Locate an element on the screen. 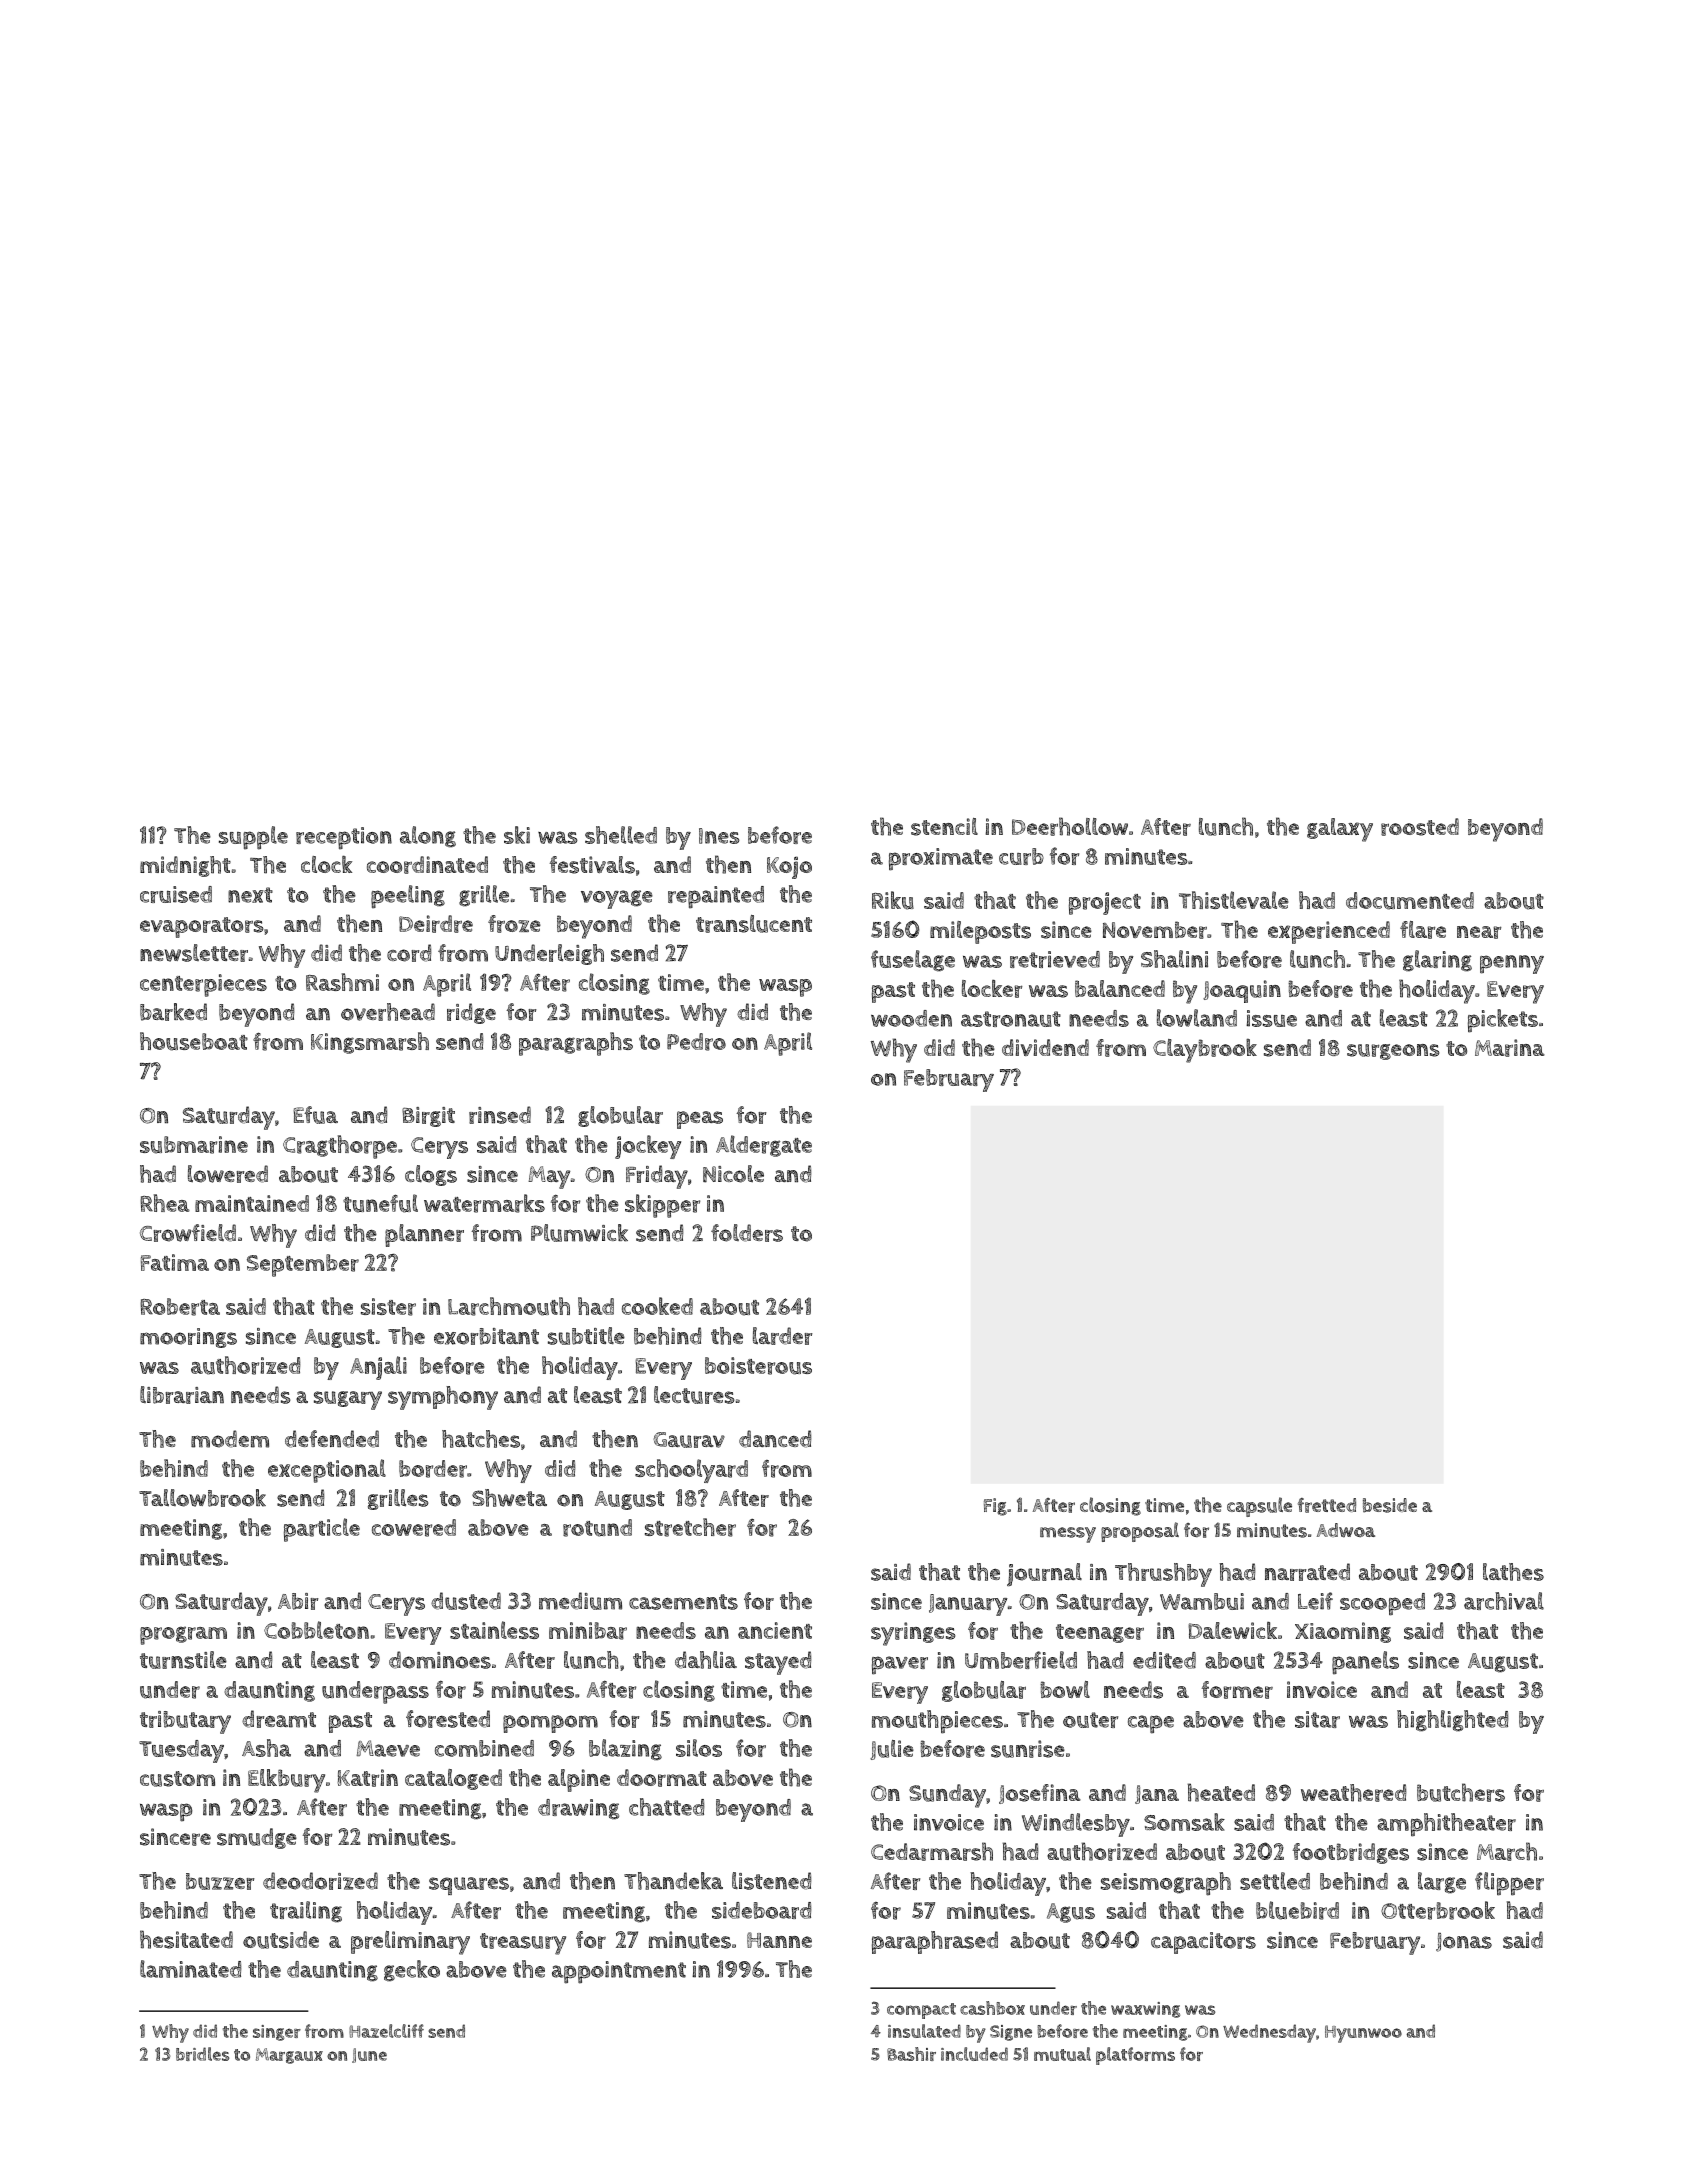 This screenshot has height=2178, width=1683. Aldergate is located at coordinates (764, 1146).
